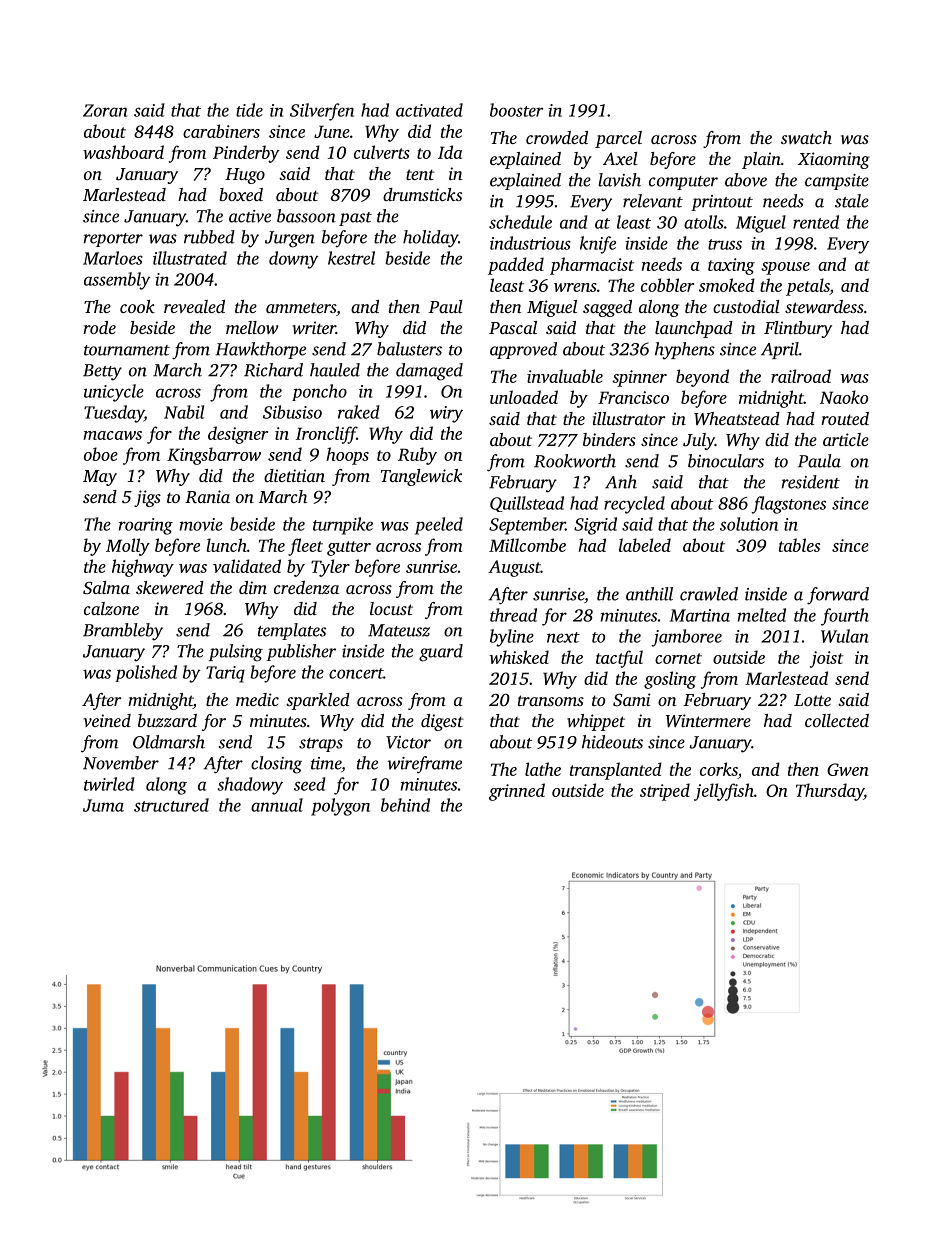 The image size is (952, 1233). I want to click on carabiners, so click(221, 131).
